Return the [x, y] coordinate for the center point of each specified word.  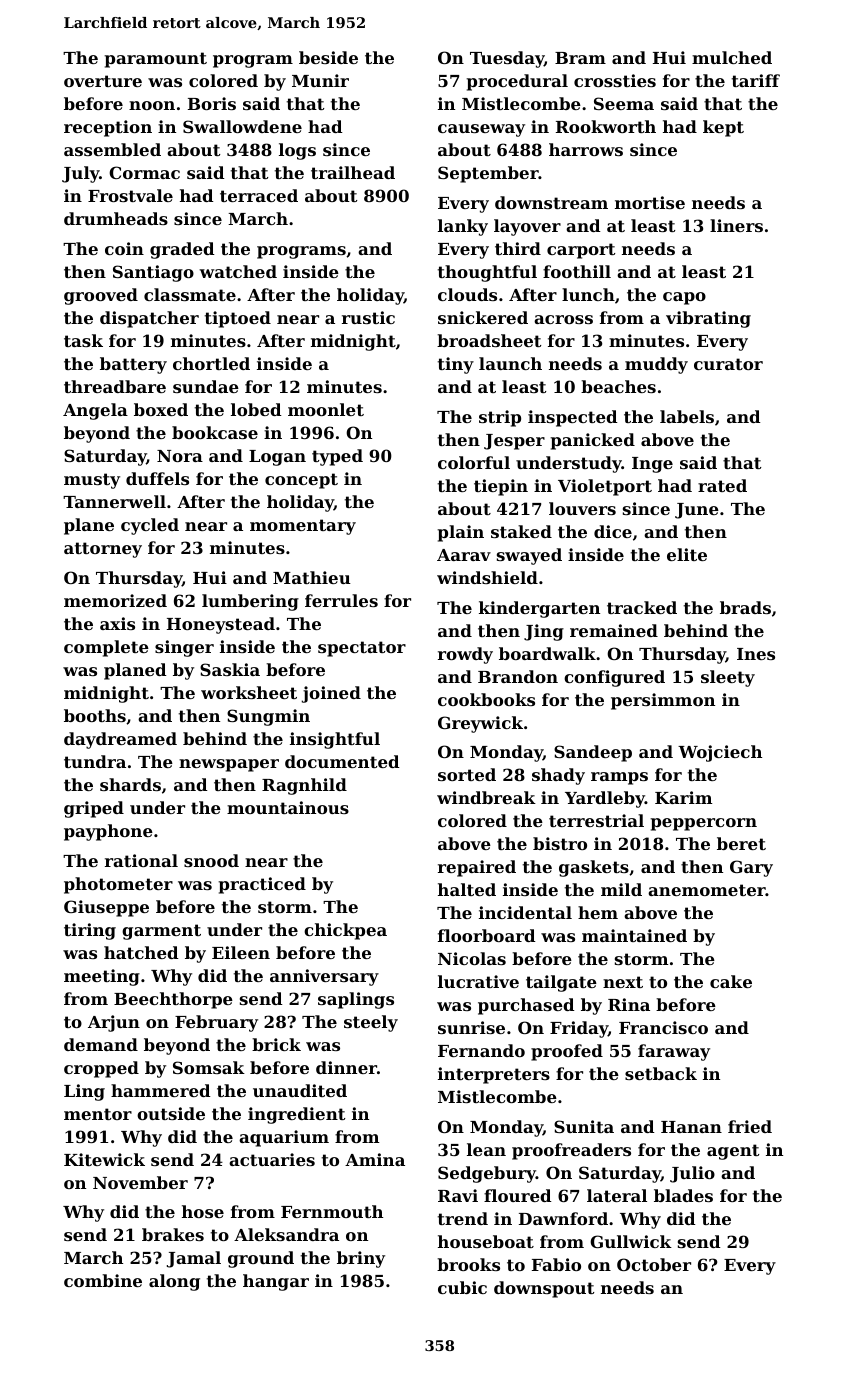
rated [722, 485]
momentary [303, 527]
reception [108, 128]
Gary [751, 868]
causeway [481, 130]
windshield [487, 577]
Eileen [241, 952]
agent [733, 1152]
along [174, 1282]
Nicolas [472, 958]
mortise [650, 202]
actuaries [272, 1159]
